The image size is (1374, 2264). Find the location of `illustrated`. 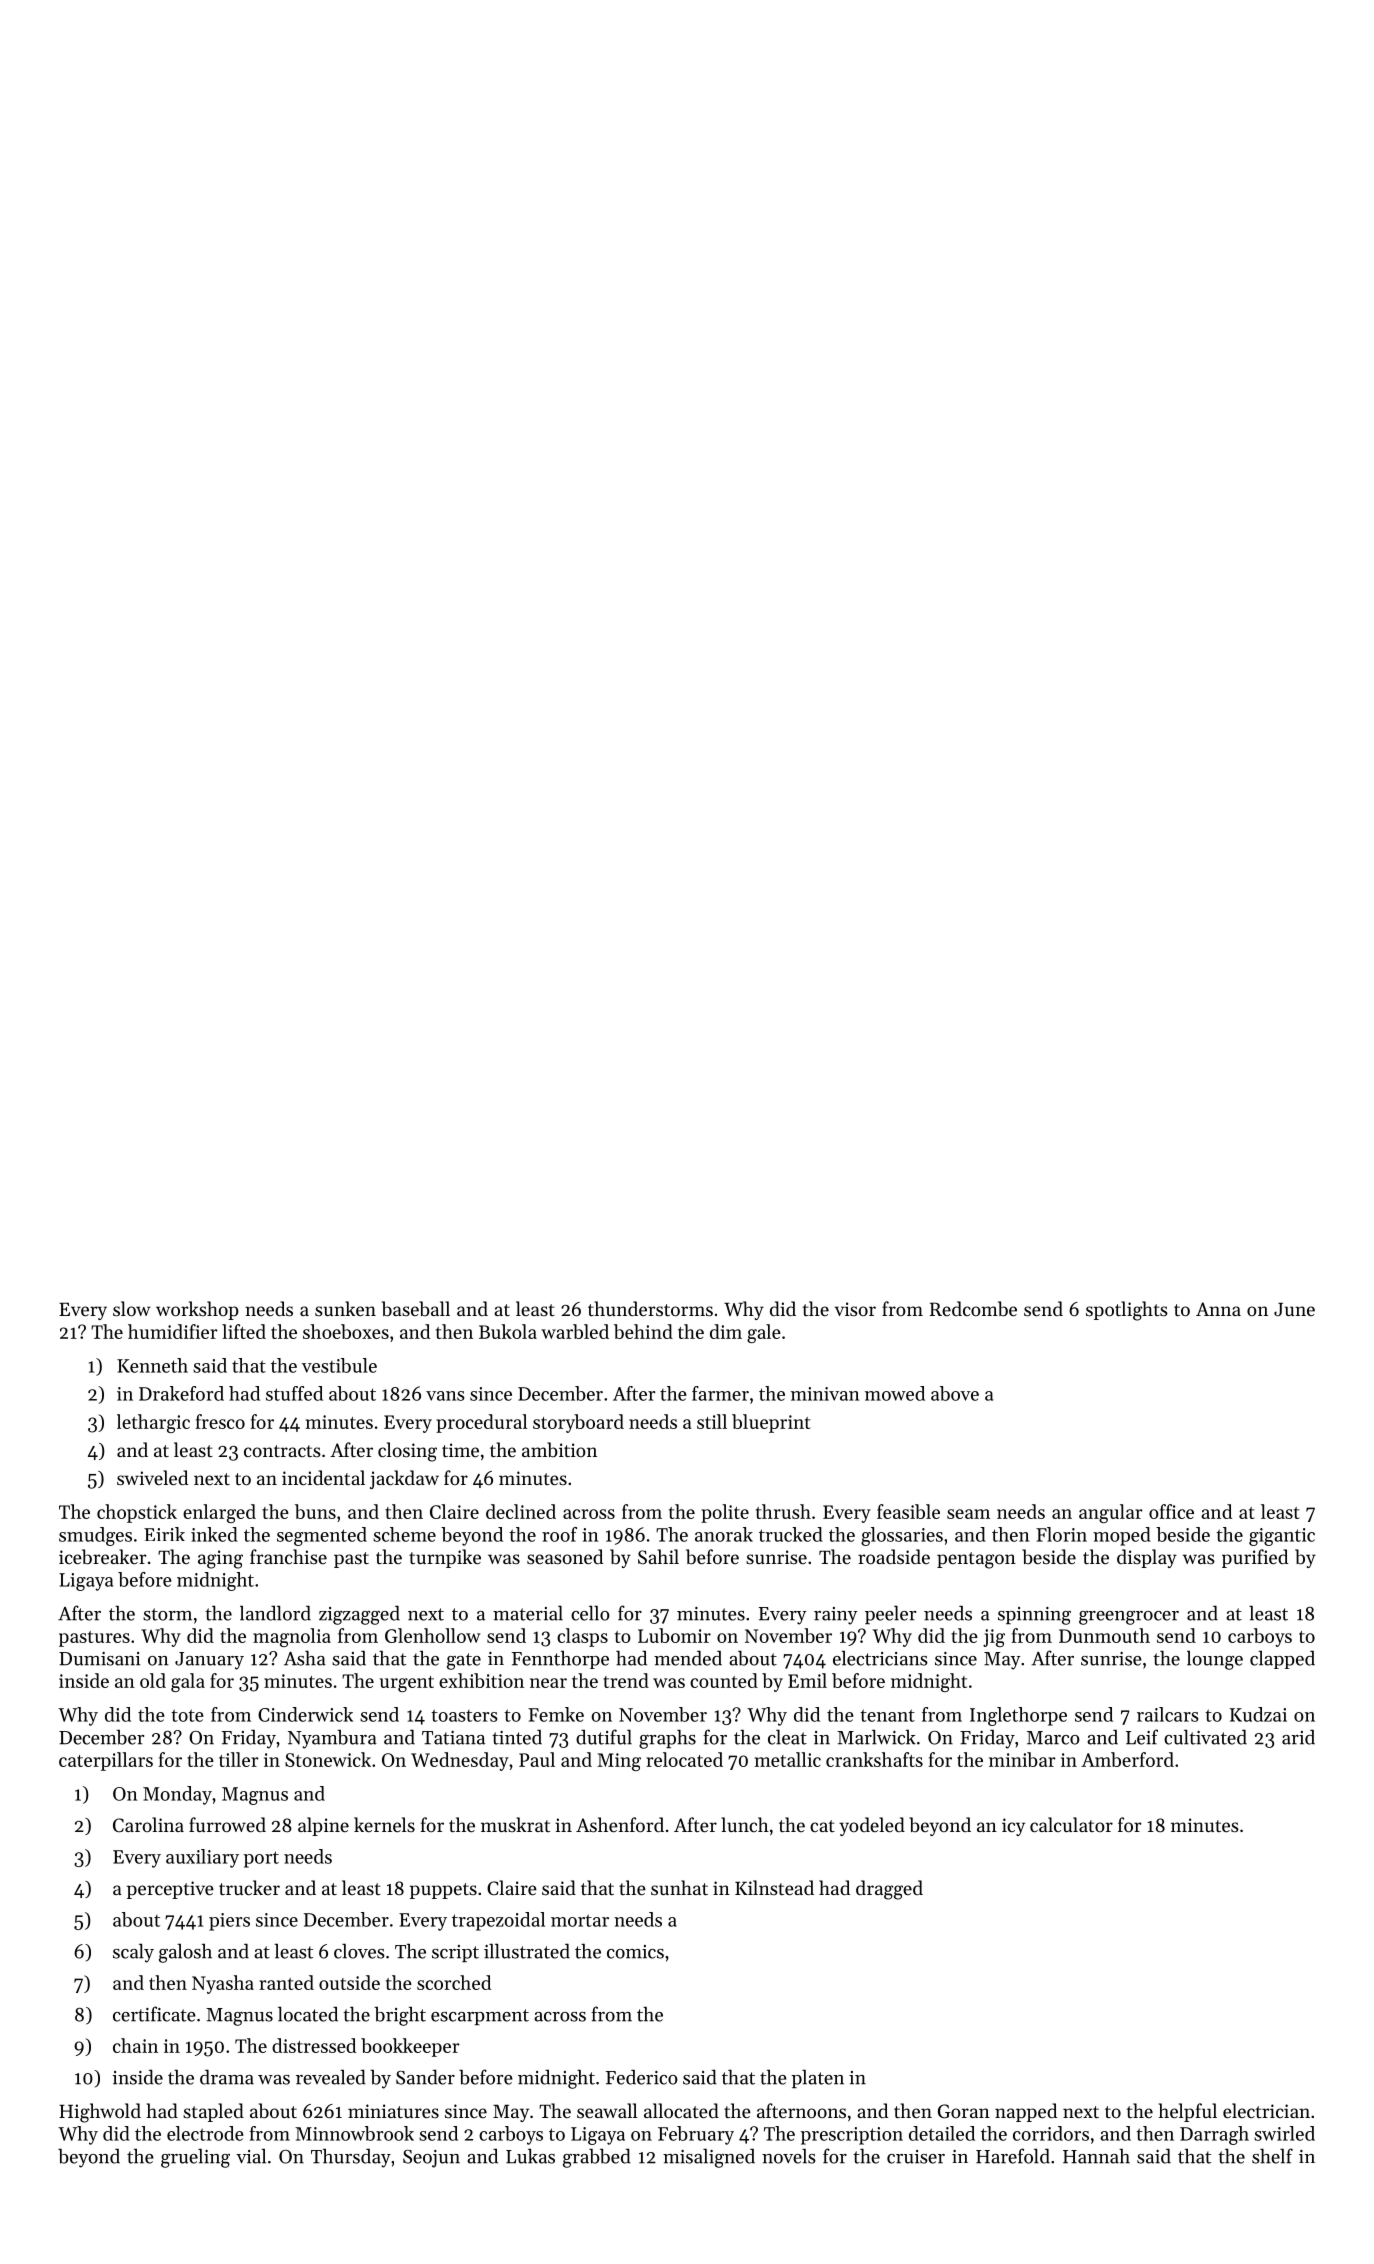

illustrated is located at coordinates (527, 1951).
